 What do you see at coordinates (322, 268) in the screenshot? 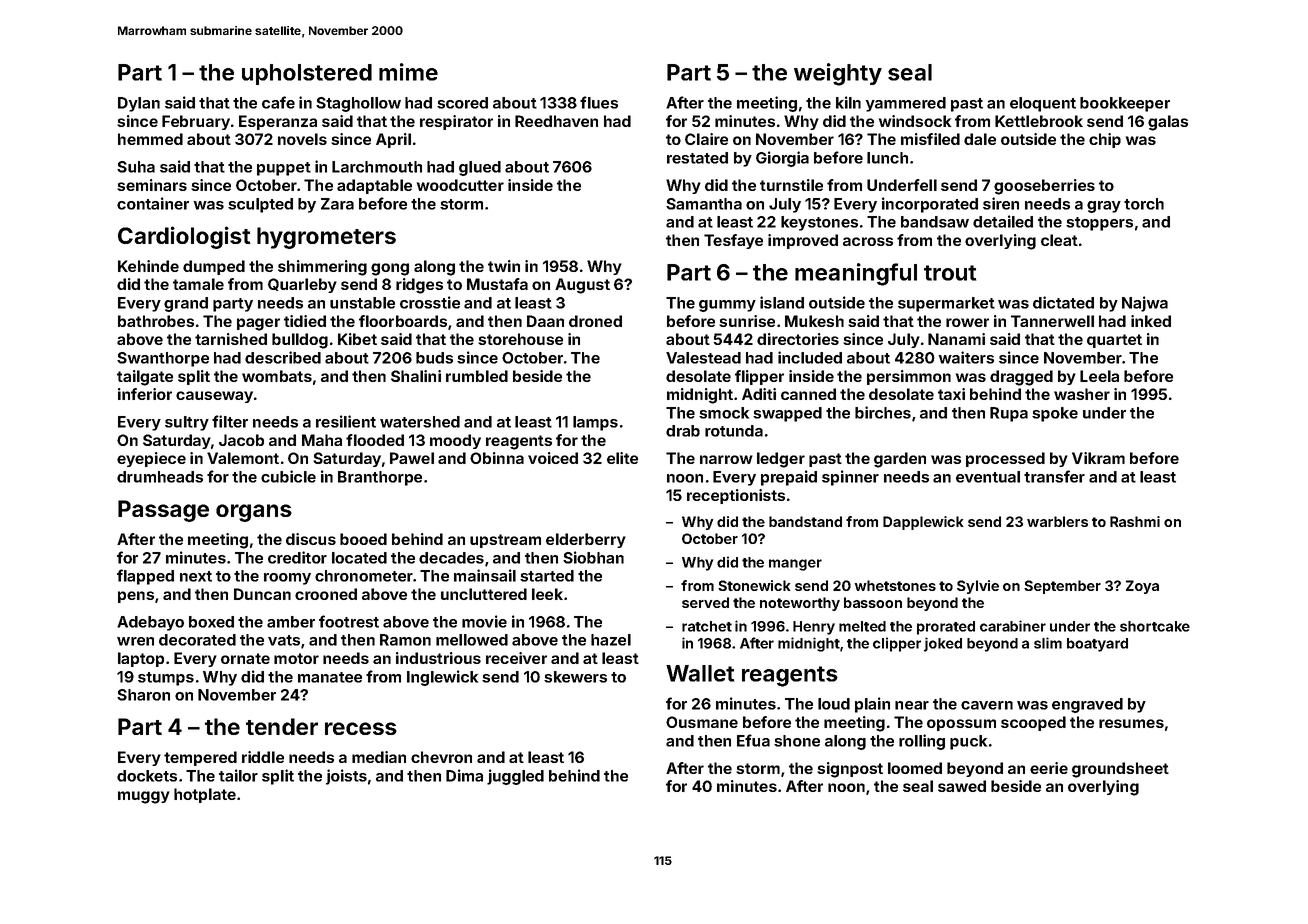
I see `shimmering` at bounding box center [322, 268].
